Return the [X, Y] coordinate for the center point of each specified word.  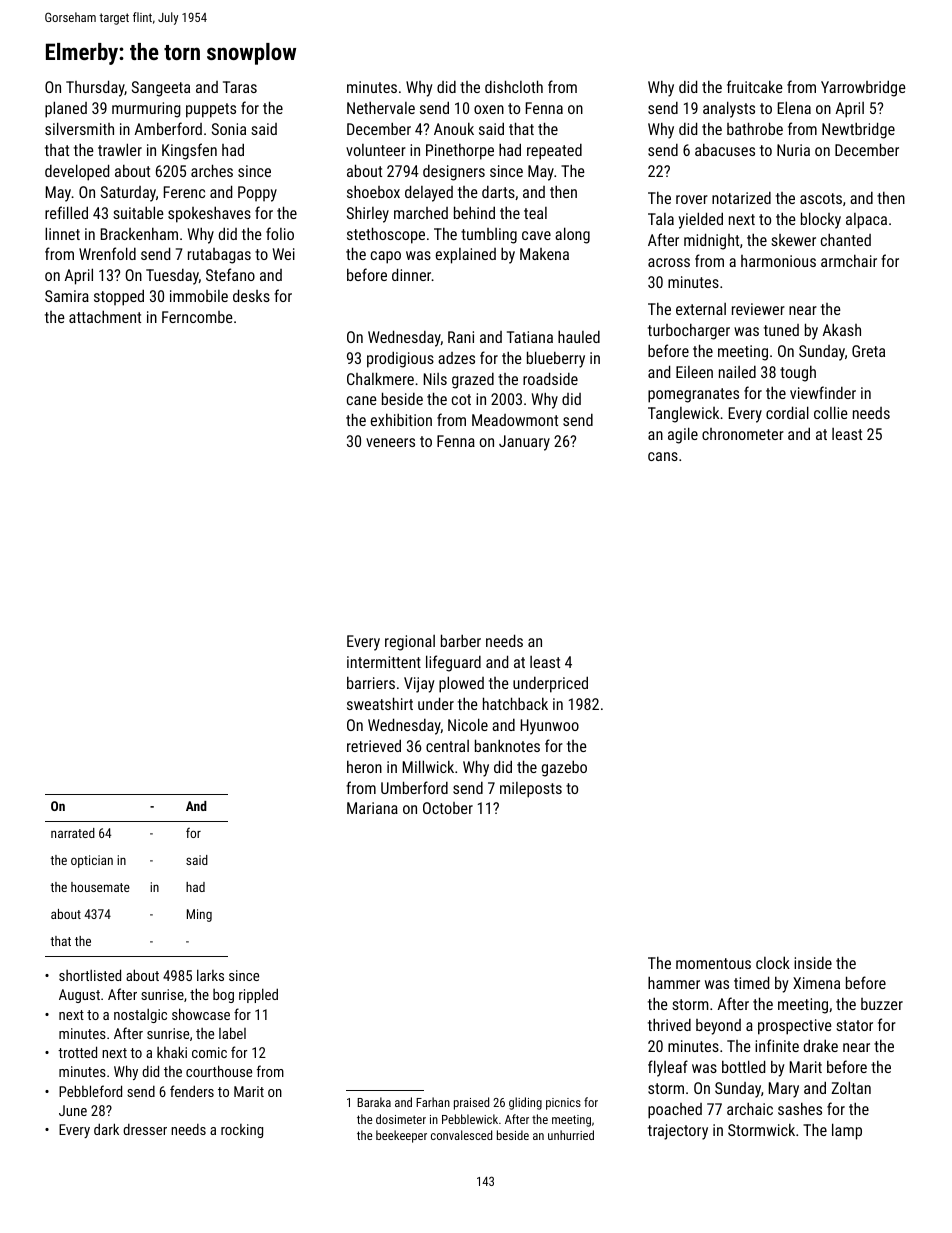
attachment [105, 316]
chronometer [743, 434]
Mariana [372, 808]
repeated [554, 152]
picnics [563, 1104]
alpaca [866, 221]
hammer [674, 982]
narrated [73, 833]
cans [663, 456]
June [73, 1110]
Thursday [95, 88]
